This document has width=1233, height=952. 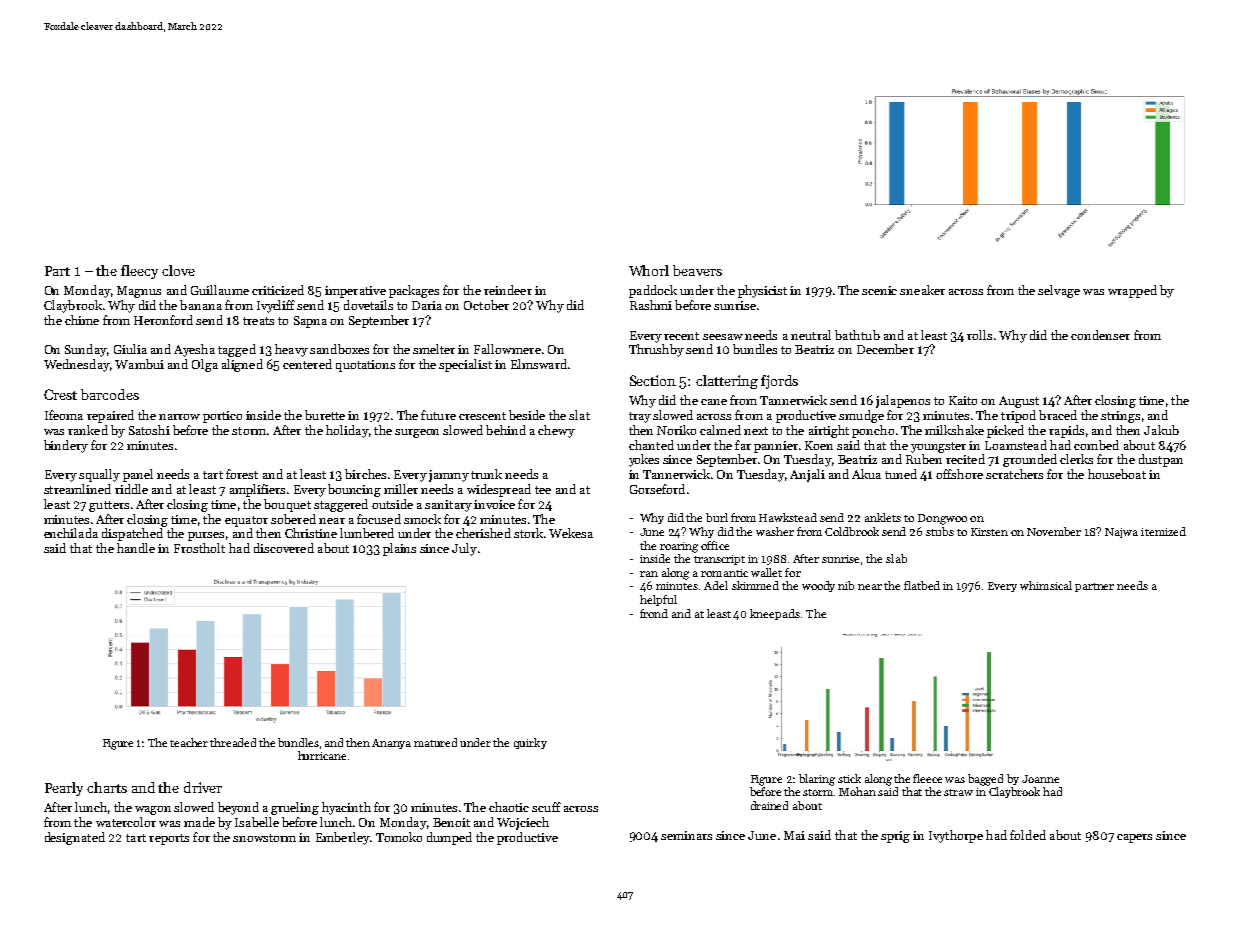 What do you see at coordinates (697, 270) in the document?
I see `beavers` at bounding box center [697, 270].
